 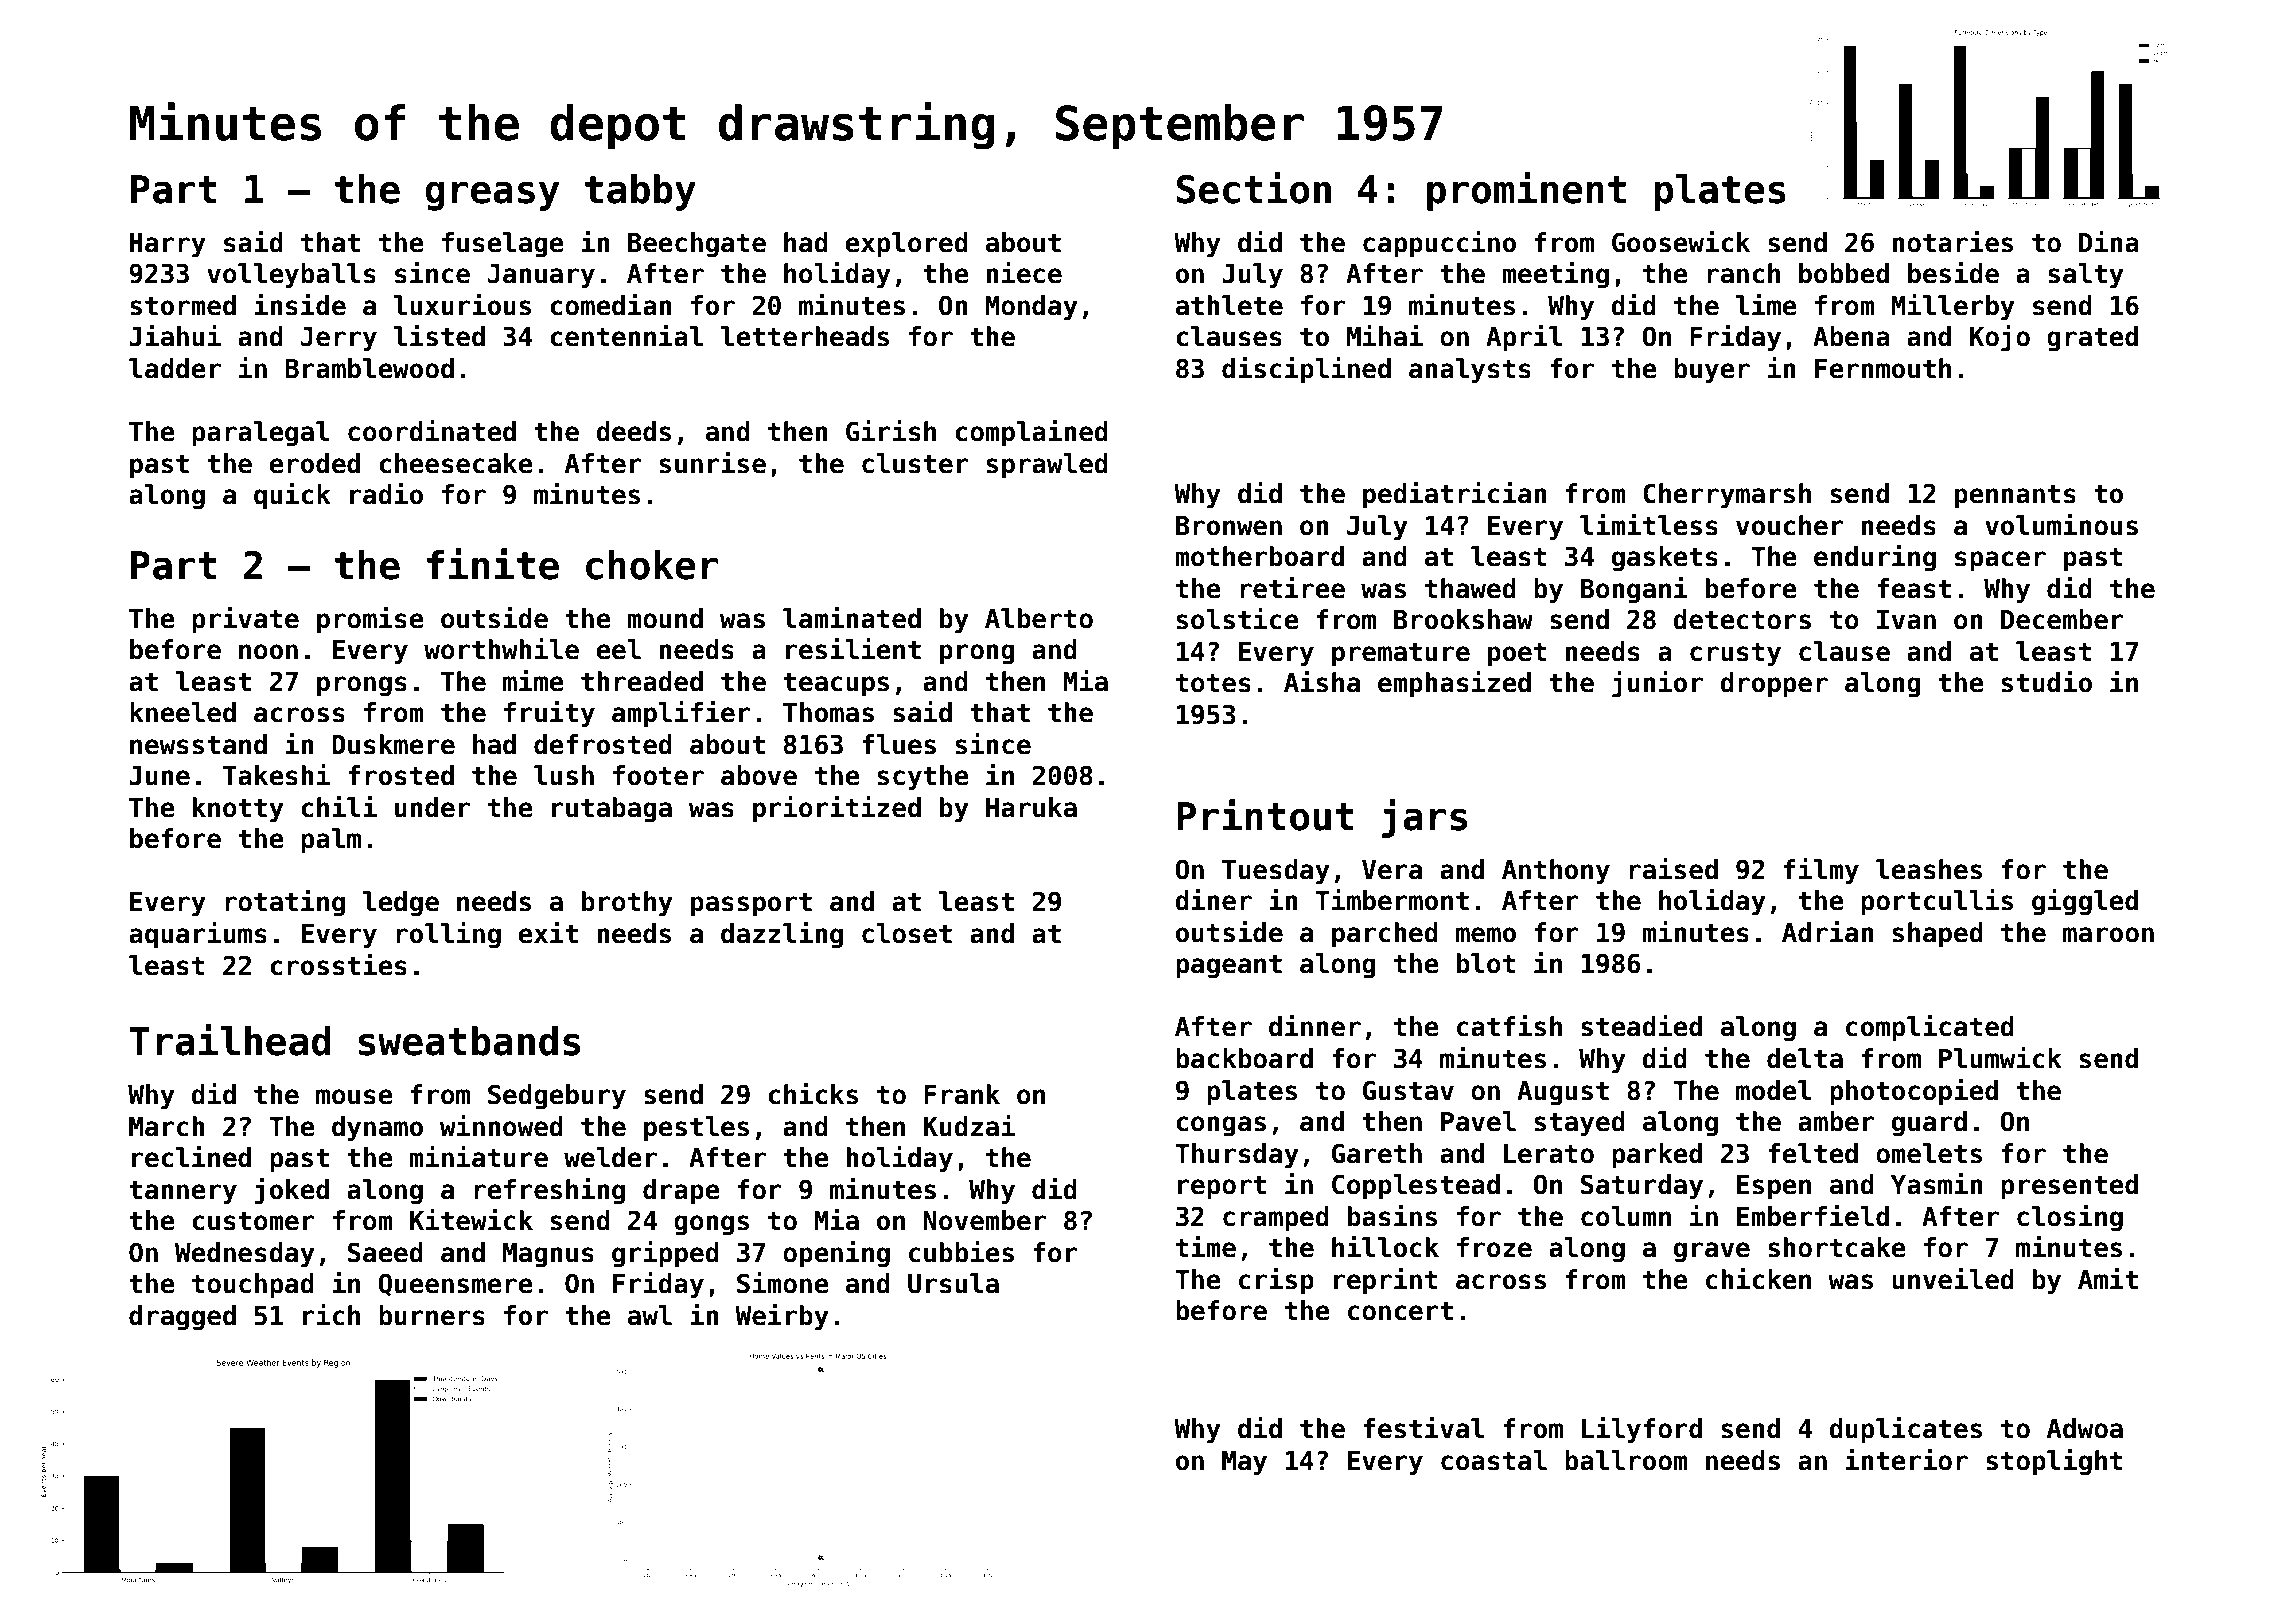 What do you see at coordinates (2085, 902) in the image?
I see `giggled` at bounding box center [2085, 902].
